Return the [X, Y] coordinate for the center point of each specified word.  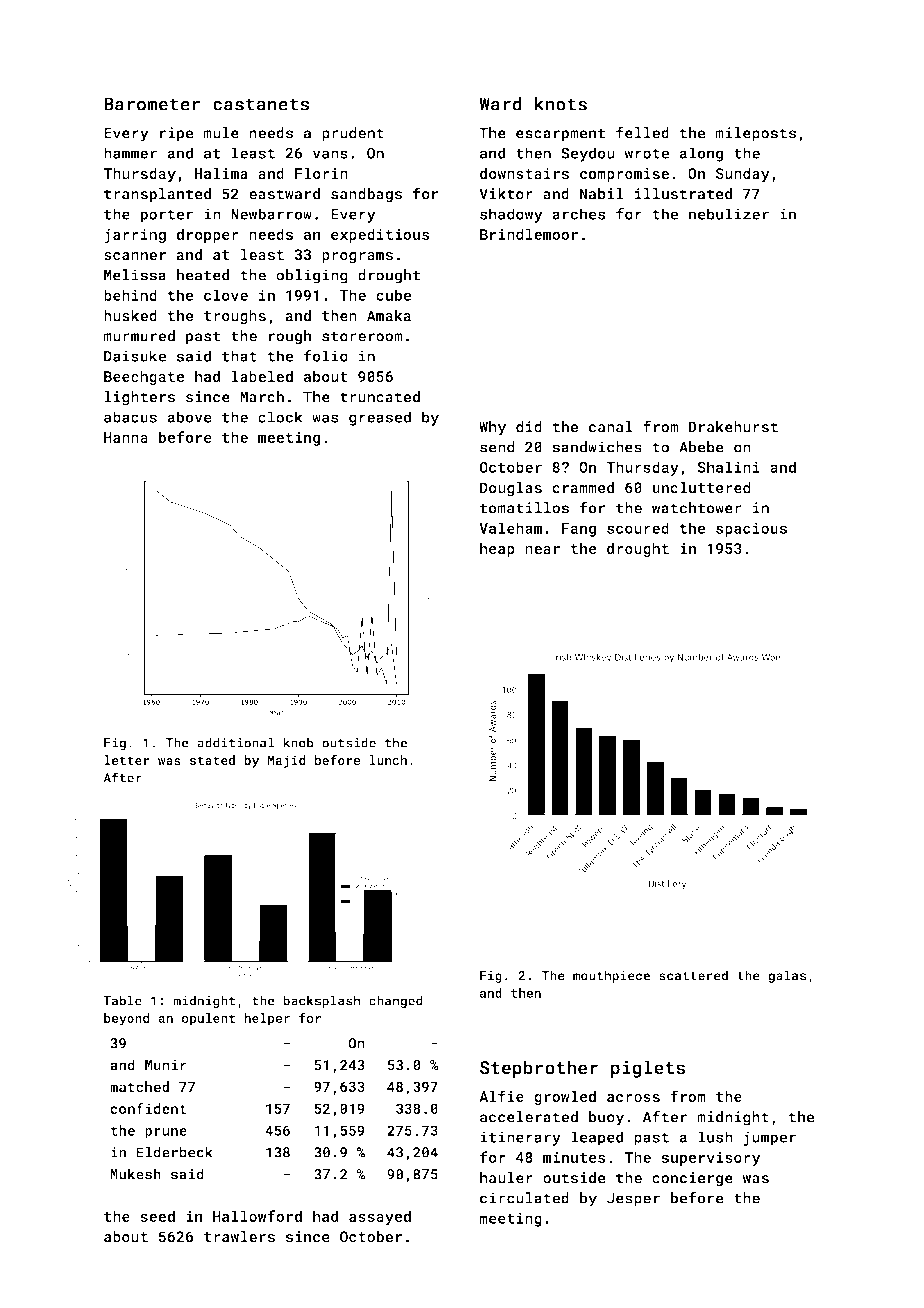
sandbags [366, 195]
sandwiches [597, 447]
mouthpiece [611, 976]
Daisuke [135, 356]
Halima [221, 173]
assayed [380, 1217]
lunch [388, 760]
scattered [693, 975]
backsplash [321, 1001]
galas [787, 976]
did [529, 427]
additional [235, 742]
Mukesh [135, 1174]
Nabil [602, 194]
